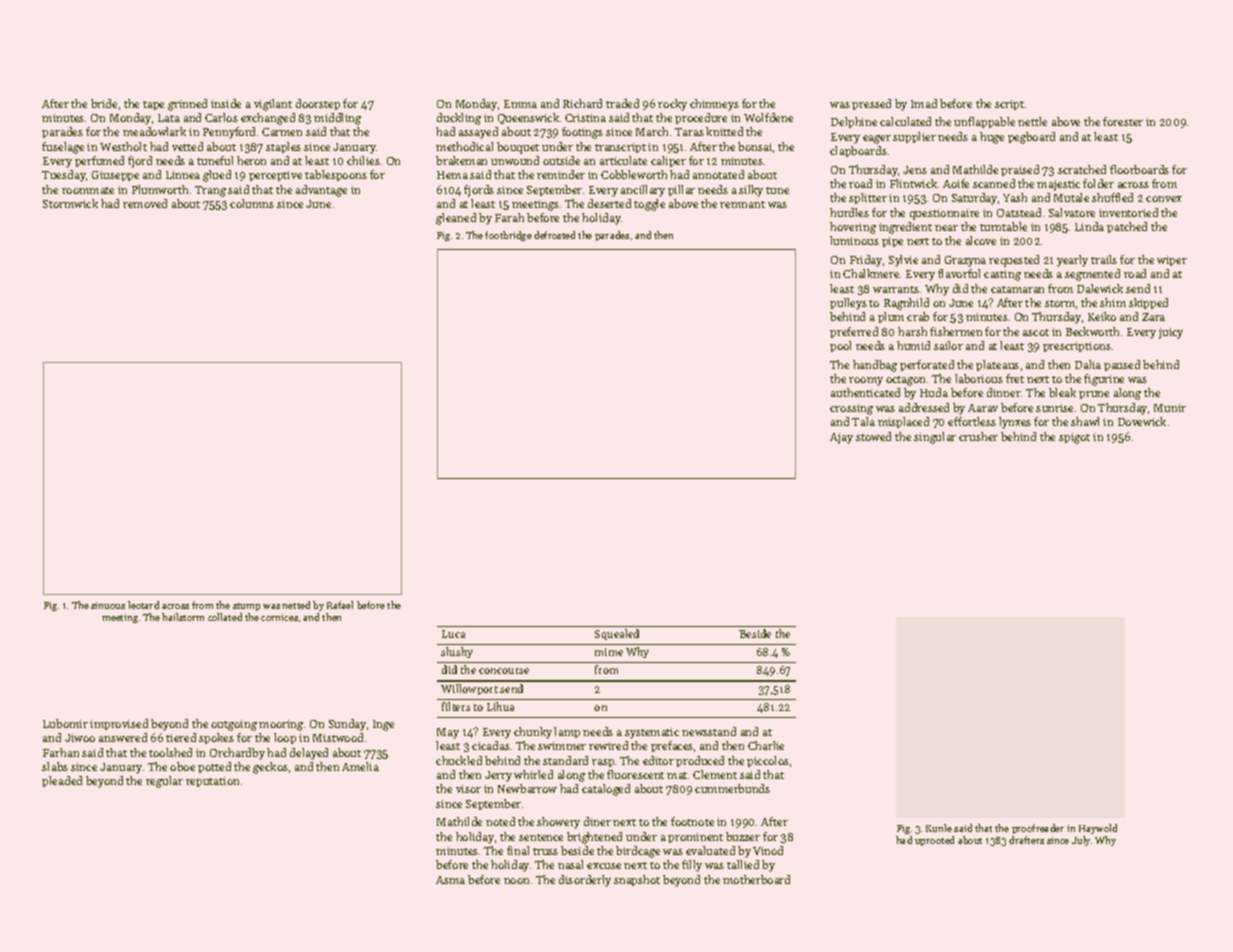 This page has width=1233, height=952. Describe the element at coordinates (508, 236) in the page. I see `footbridge` at that location.
